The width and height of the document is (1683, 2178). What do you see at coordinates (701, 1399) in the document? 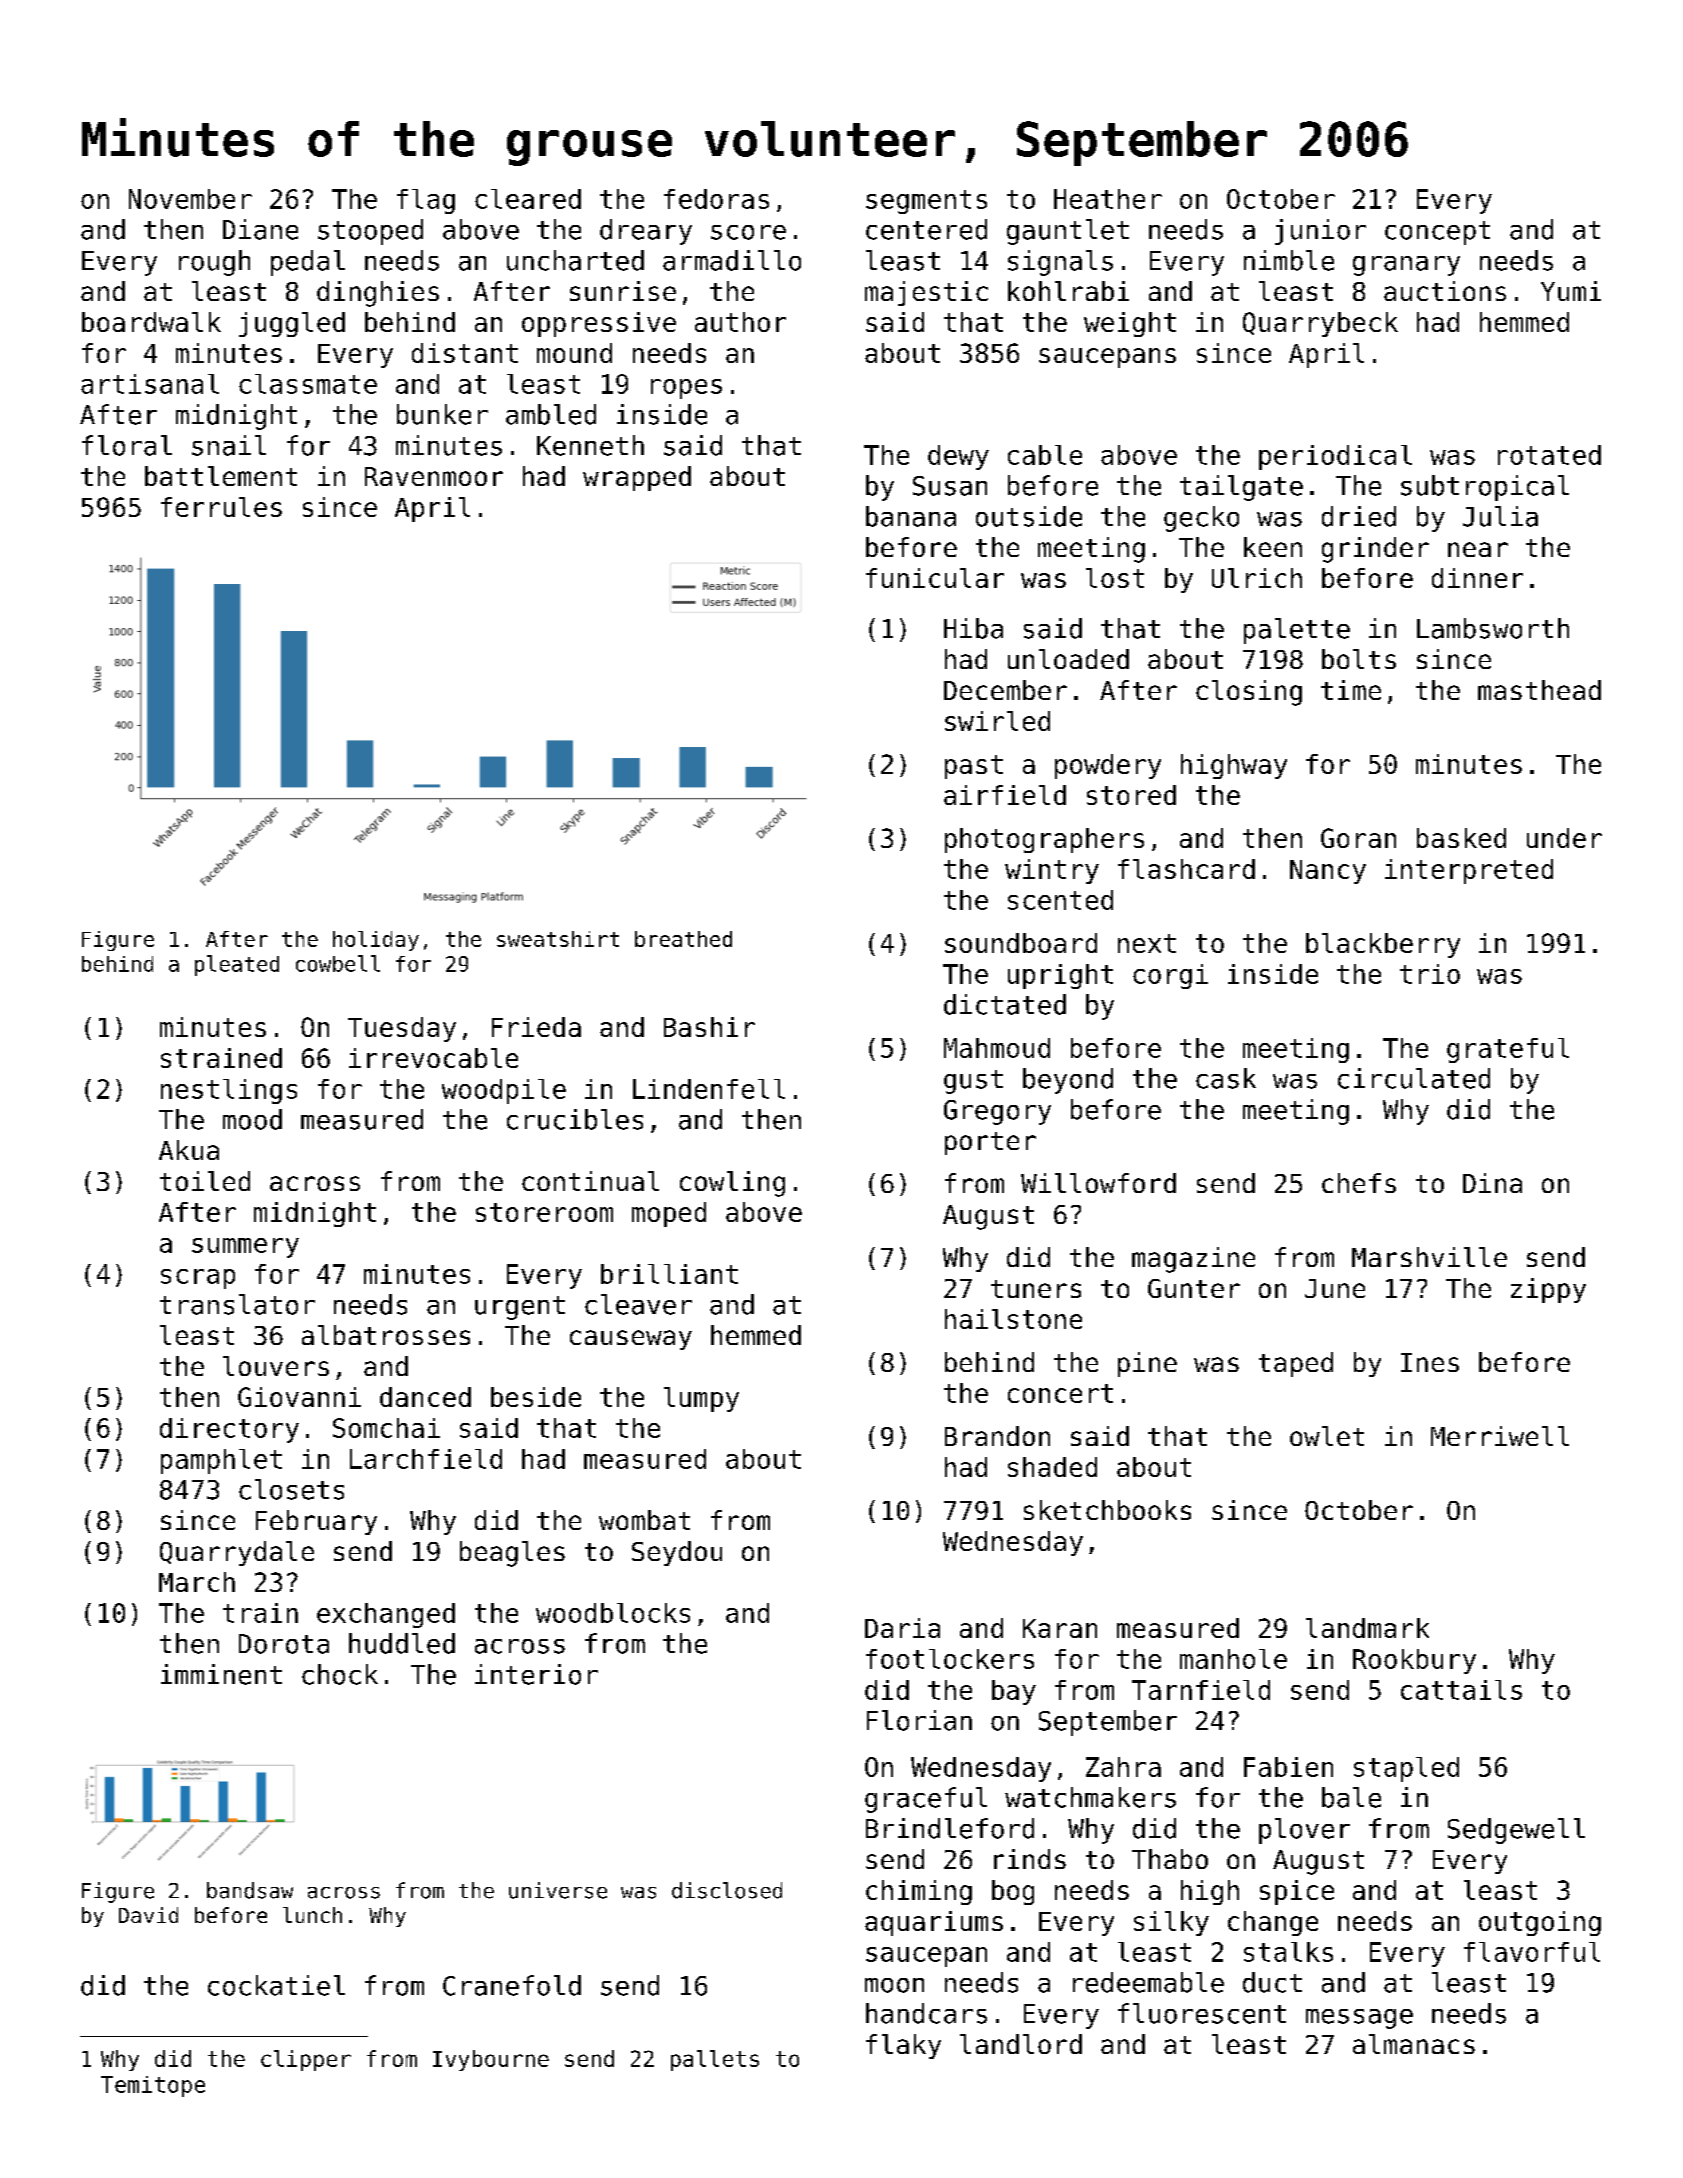
I see `lumpy` at bounding box center [701, 1399].
